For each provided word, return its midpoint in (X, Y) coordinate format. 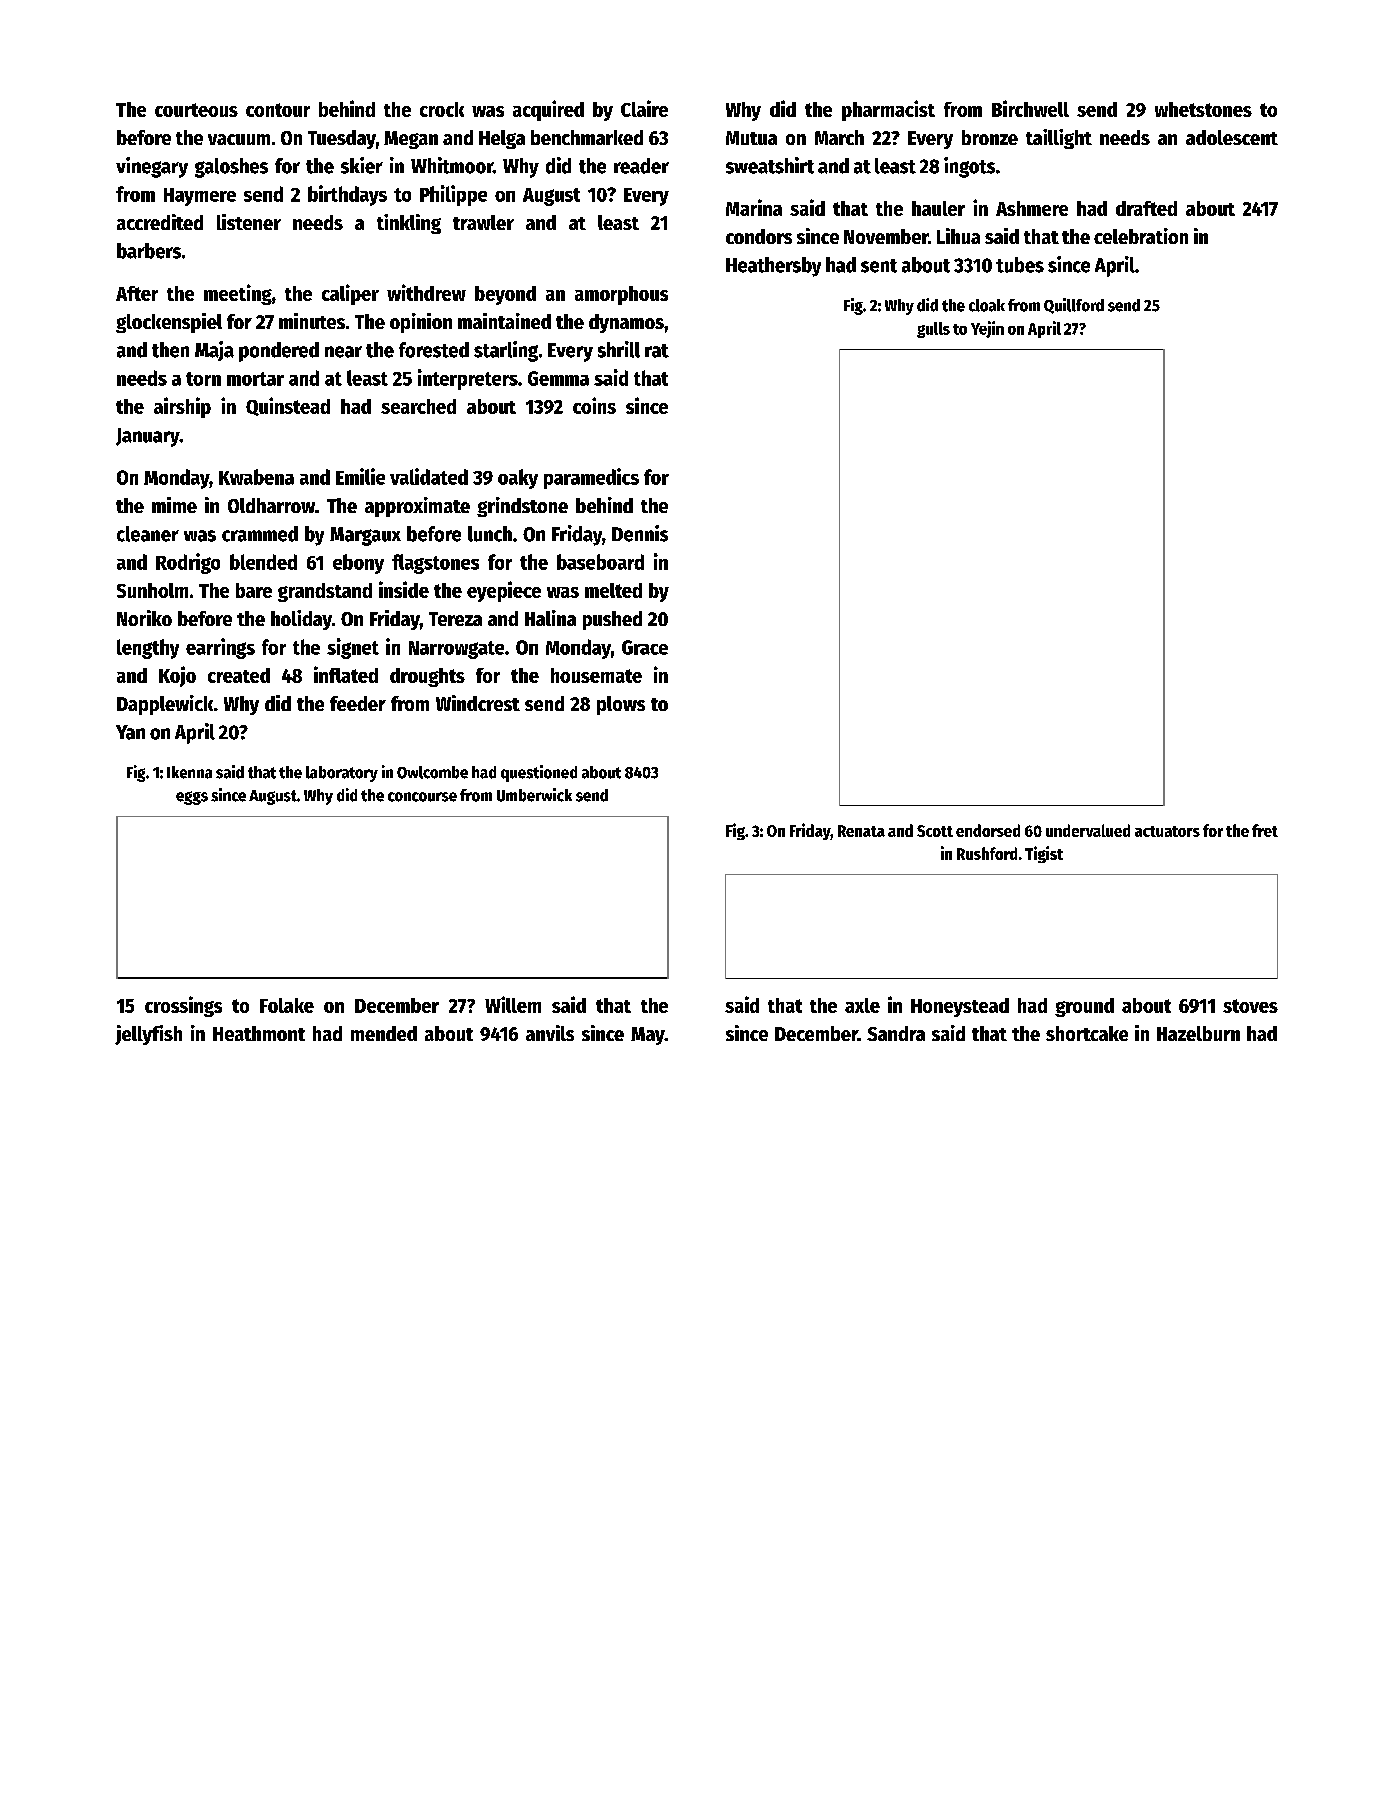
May (648, 1036)
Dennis (640, 533)
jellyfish (148, 1035)
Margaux (365, 536)
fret (1265, 830)
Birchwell (1030, 108)
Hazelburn (1198, 1033)
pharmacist (888, 110)
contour (278, 110)
